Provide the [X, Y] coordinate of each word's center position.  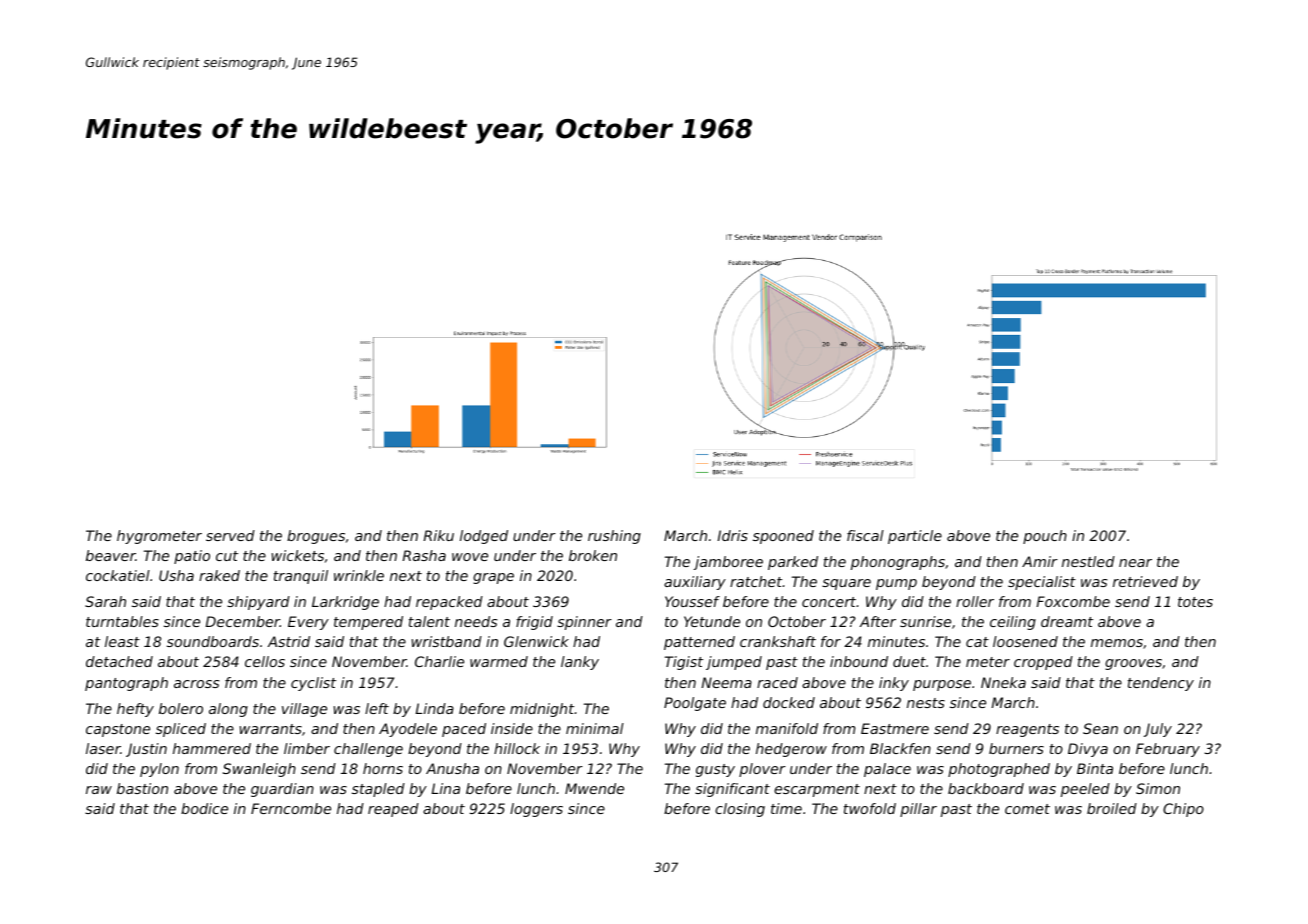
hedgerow [791, 750]
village [304, 710]
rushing [614, 537]
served [230, 535]
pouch [1045, 537]
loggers [536, 810]
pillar [918, 810]
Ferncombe [291, 808]
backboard [986, 788]
